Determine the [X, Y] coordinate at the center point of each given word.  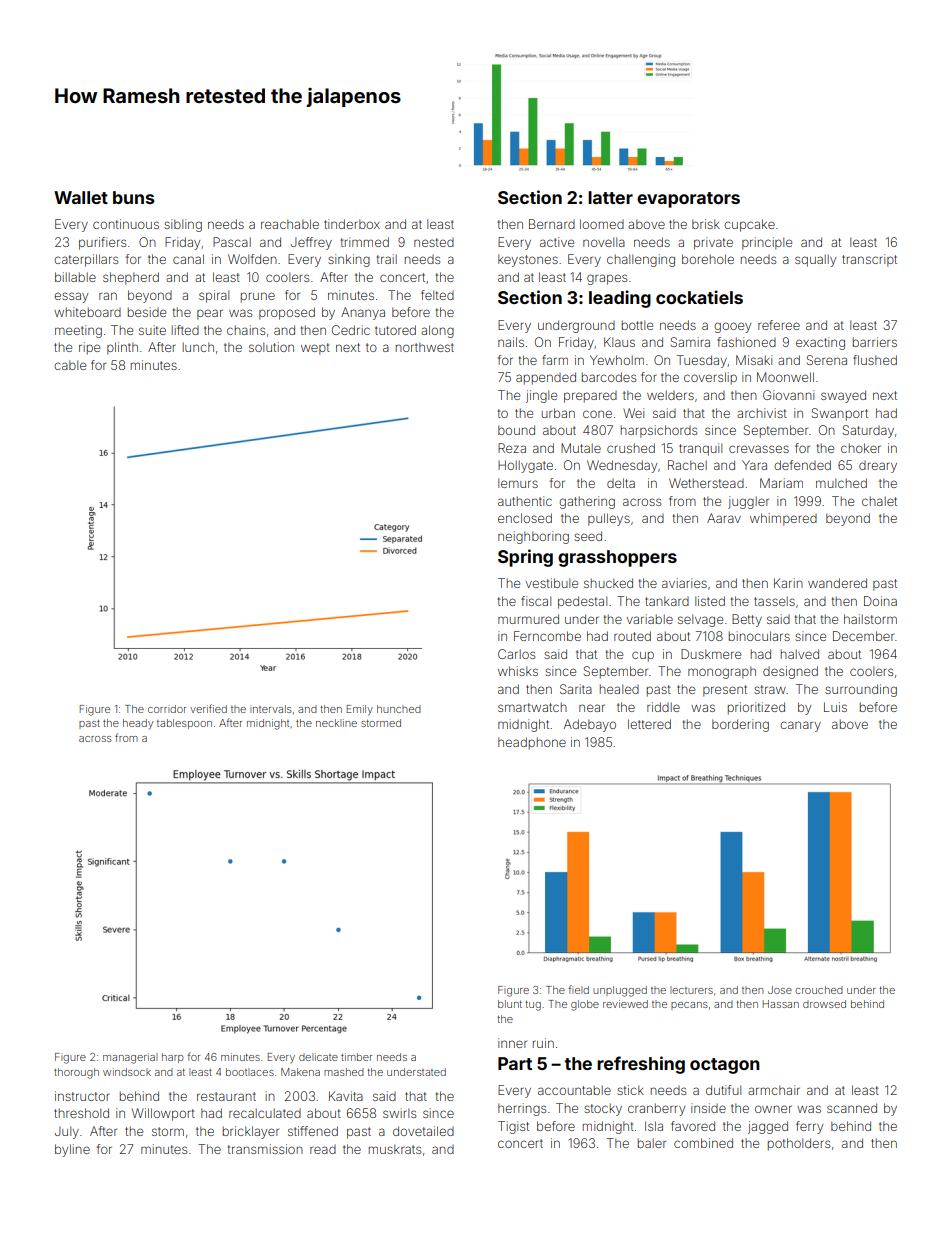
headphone [532, 743]
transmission [265, 1149]
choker [861, 448]
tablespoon [184, 724]
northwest [425, 347]
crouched [819, 990]
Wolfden [252, 259]
